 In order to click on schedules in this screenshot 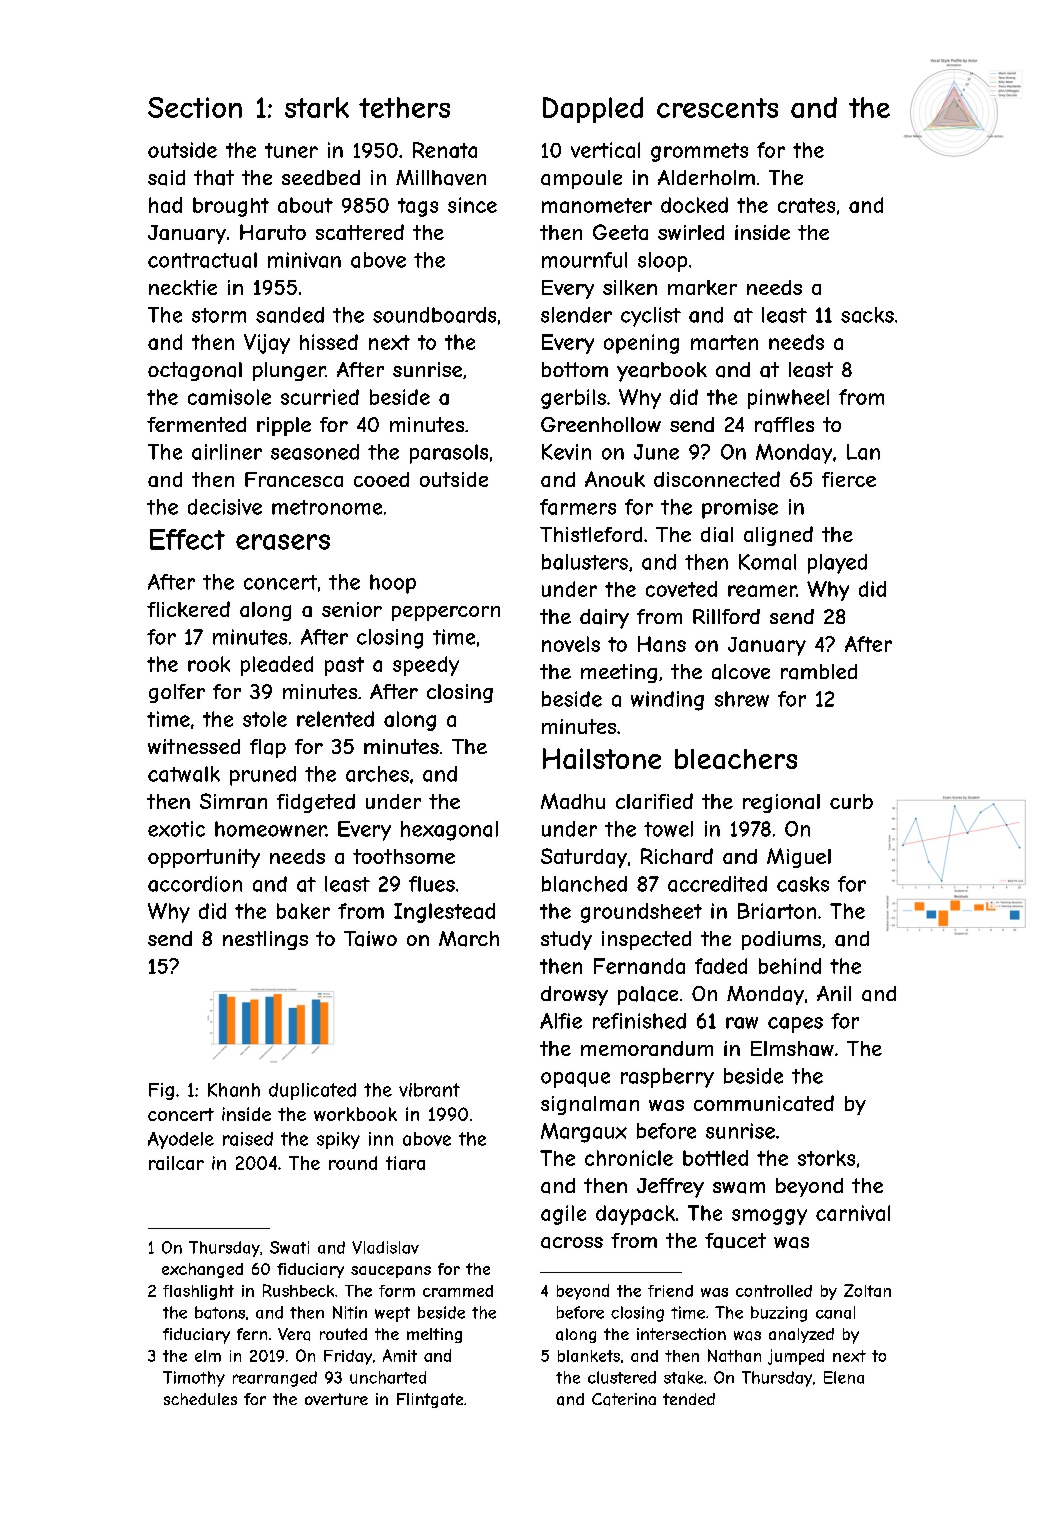, I will do `click(200, 1399)`.
